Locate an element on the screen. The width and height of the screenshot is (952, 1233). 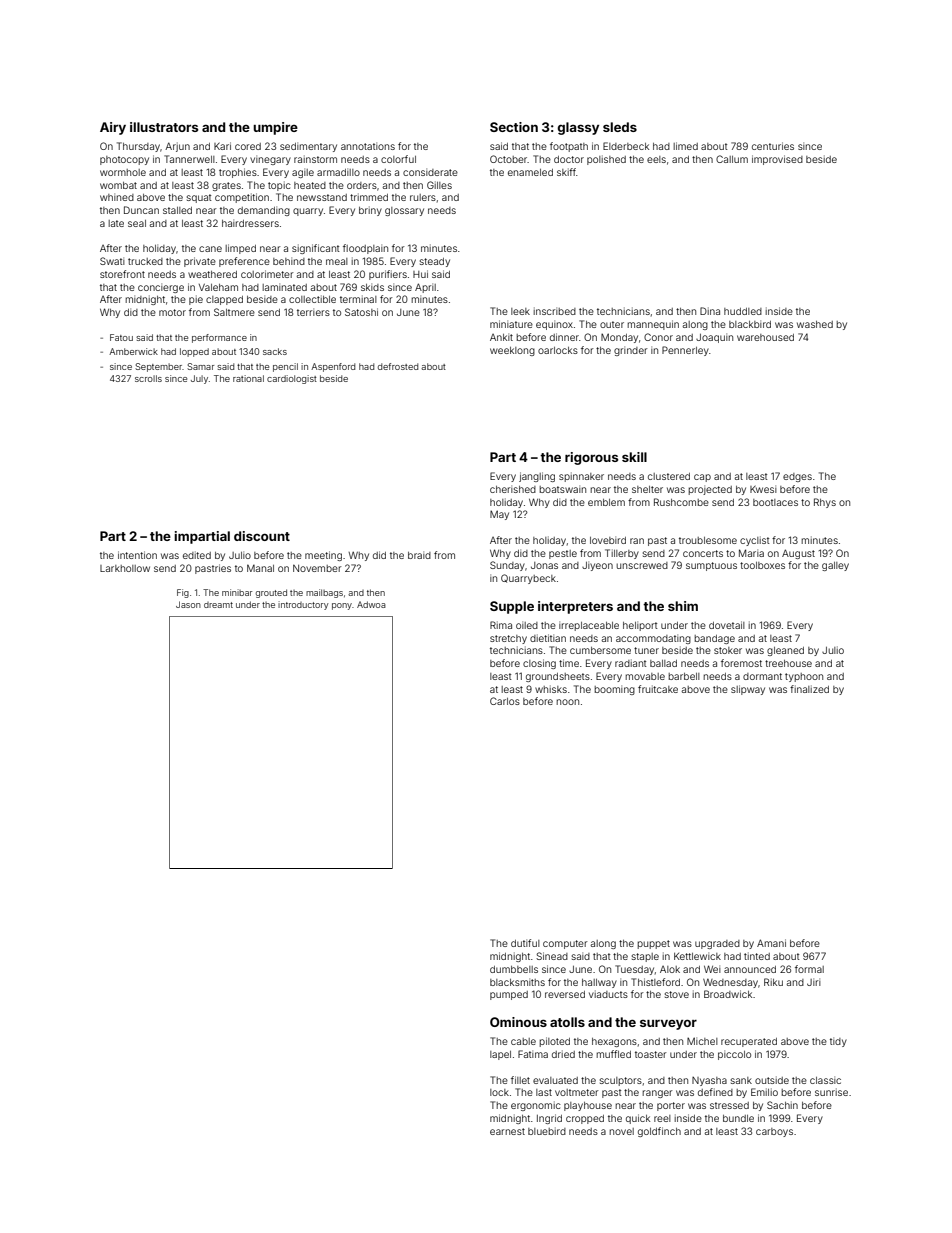
finalized is located at coordinates (809, 689).
